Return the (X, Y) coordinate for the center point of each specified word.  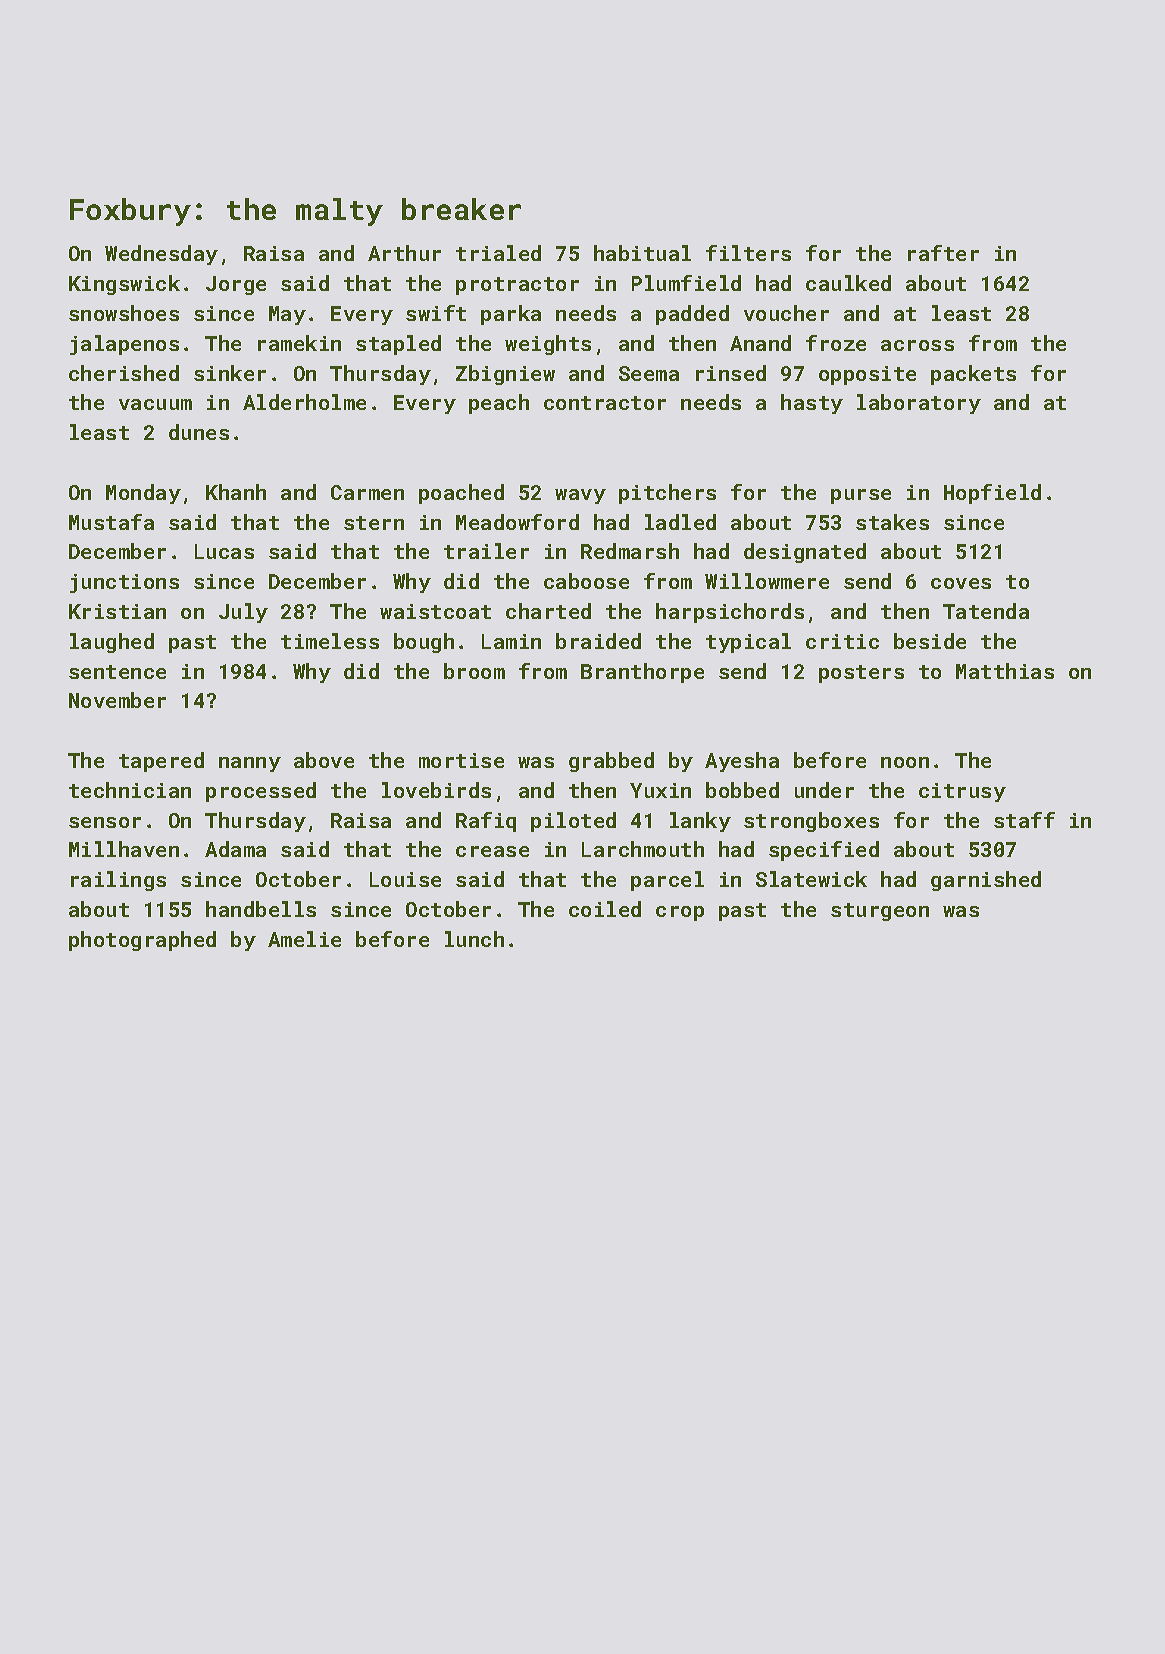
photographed (142, 941)
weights (548, 345)
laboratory (919, 404)
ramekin (299, 343)
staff (1024, 820)
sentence (117, 672)
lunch (474, 939)
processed (261, 792)
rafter (943, 253)
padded (692, 315)
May (287, 315)
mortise (461, 760)
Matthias (1005, 671)
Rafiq (486, 822)
